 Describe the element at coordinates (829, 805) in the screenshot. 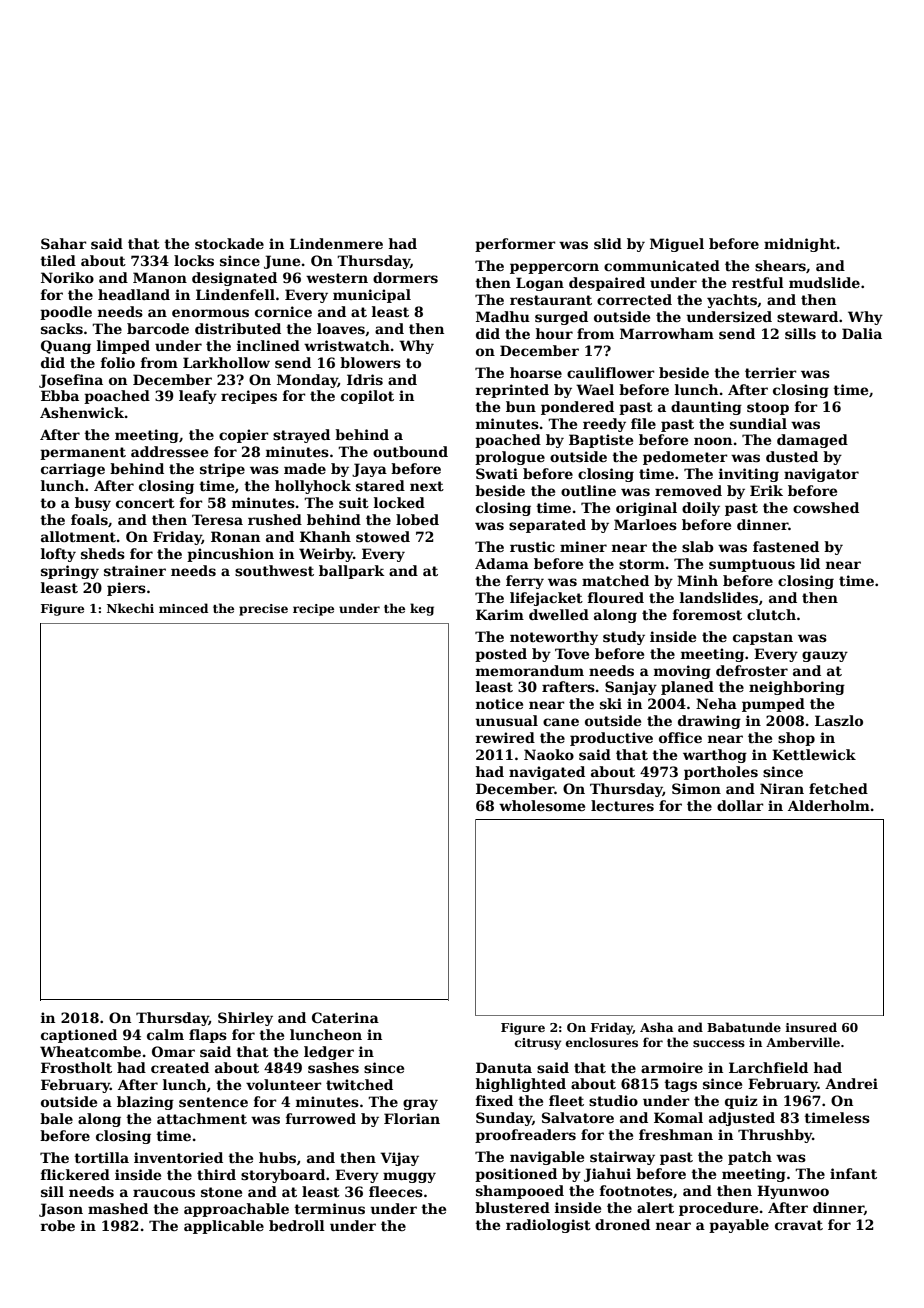

I see `Alderholm` at that location.
